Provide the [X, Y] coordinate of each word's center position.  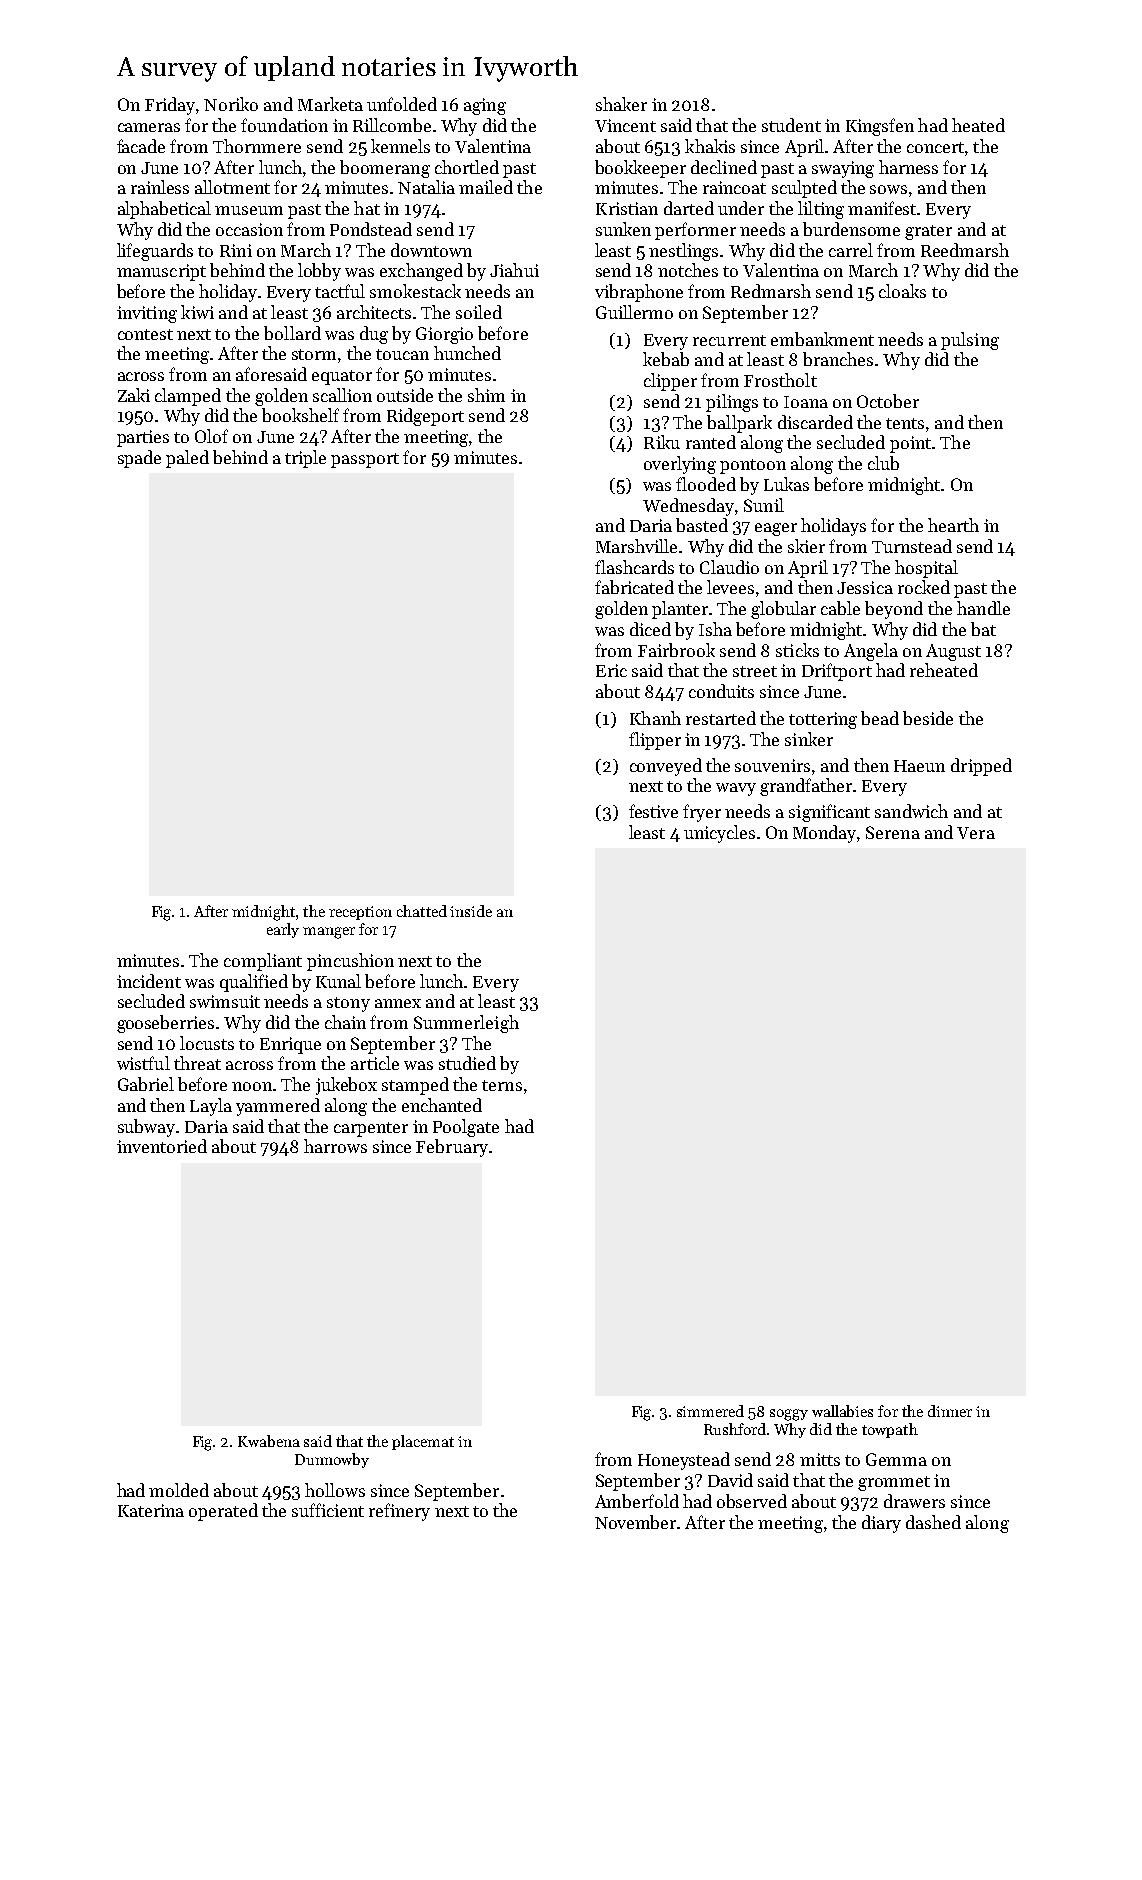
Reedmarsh [965, 250]
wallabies [842, 1411]
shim [486, 395]
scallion [342, 395]
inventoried [162, 1146]
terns [502, 1085]
